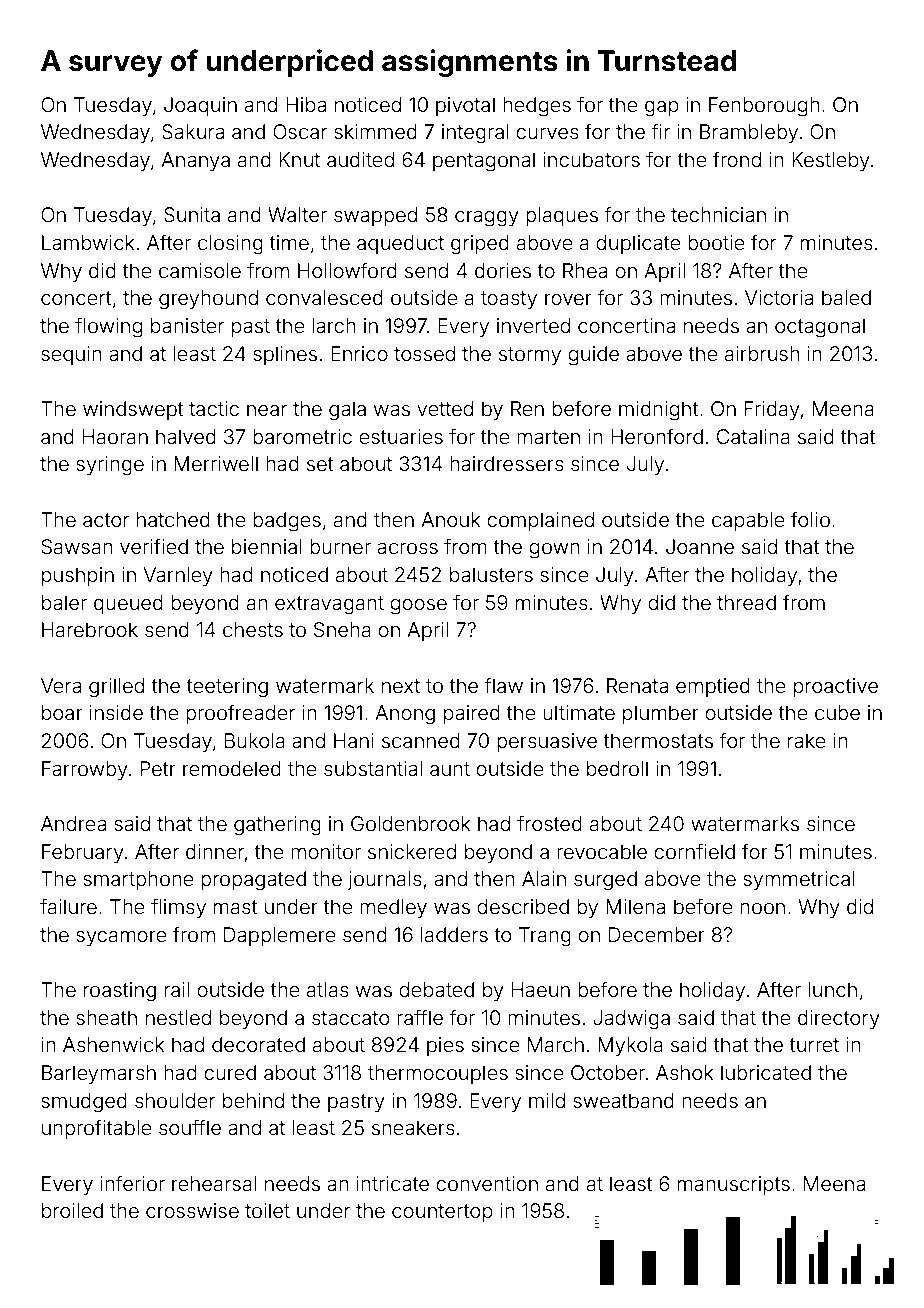 The height and width of the screenshot is (1308, 924). I want to click on Joaquin, so click(200, 106).
